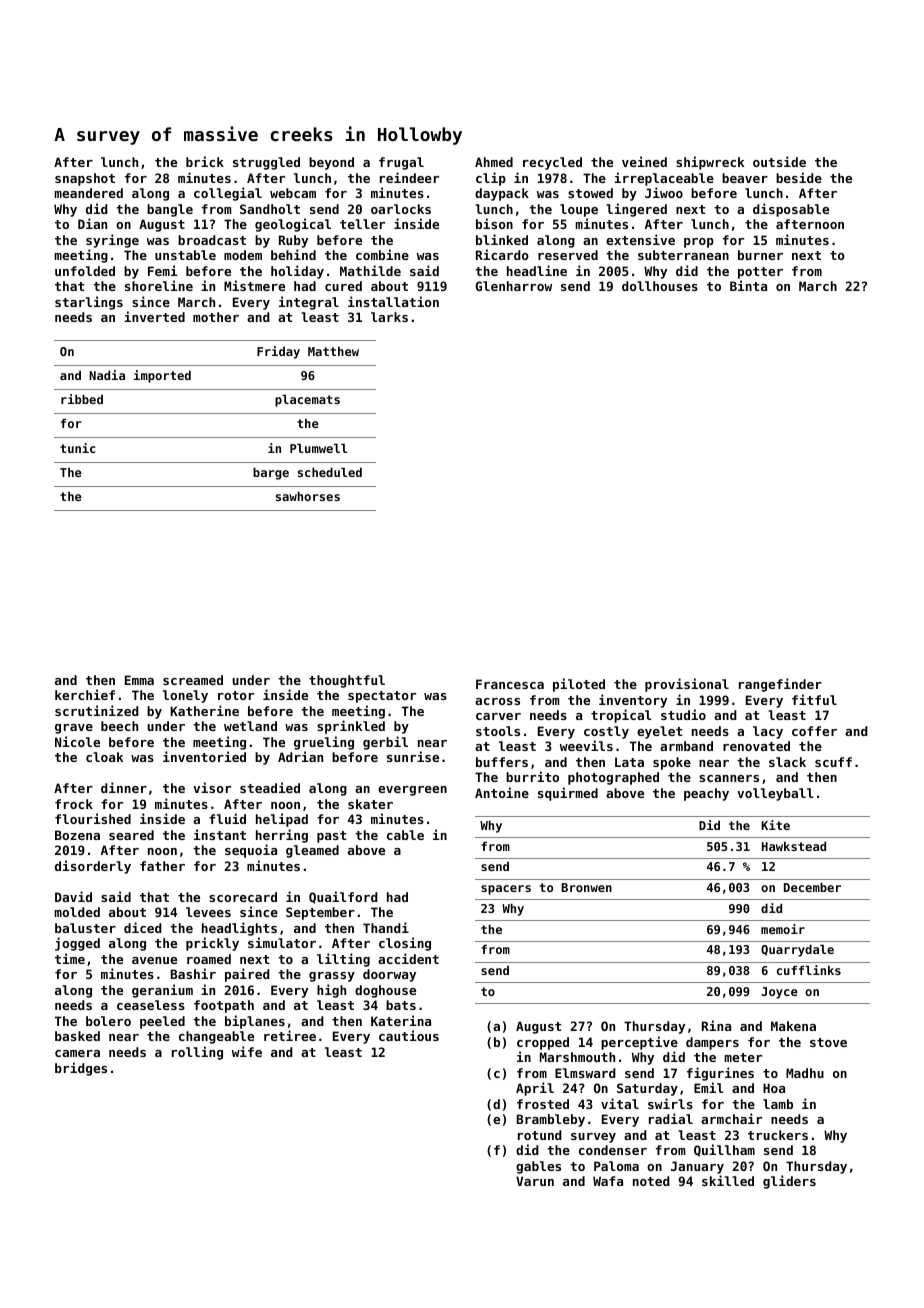 This image has height=1308, width=924. Describe the element at coordinates (409, 1035) in the image. I see `cautious` at that location.
